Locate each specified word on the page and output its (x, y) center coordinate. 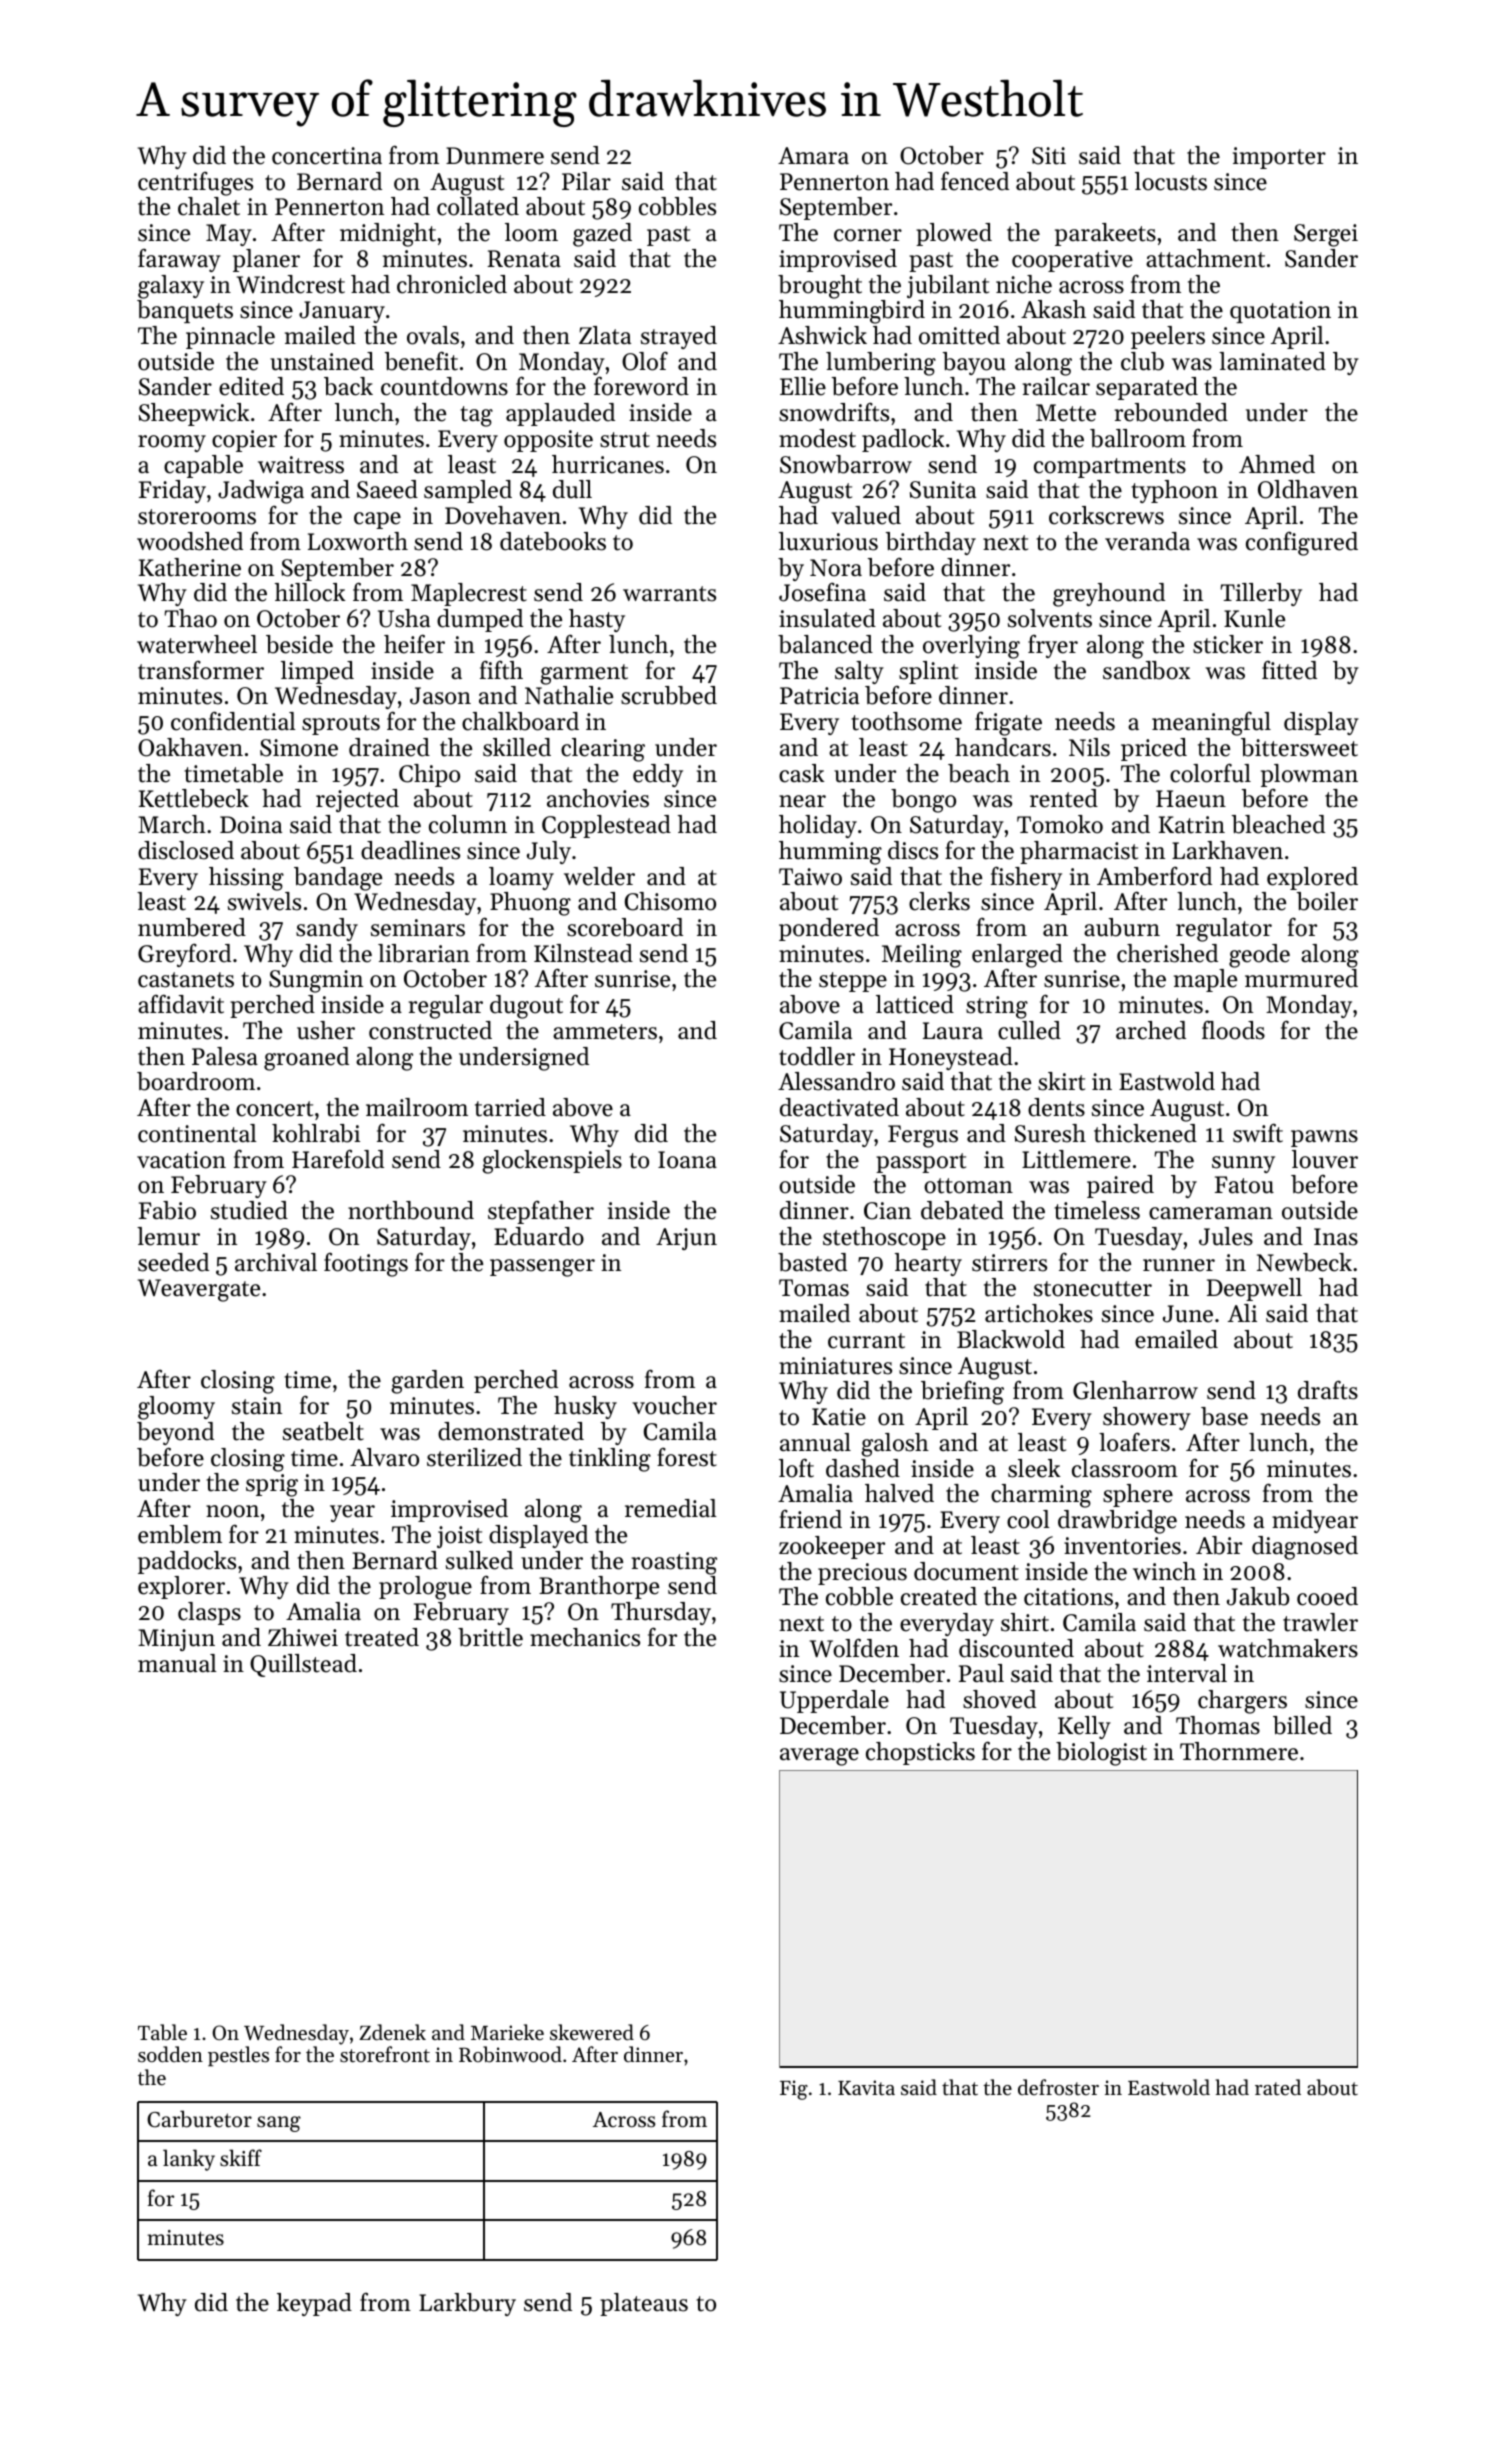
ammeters (605, 1032)
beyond (175, 1433)
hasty (597, 620)
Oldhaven (1308, 489)
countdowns (444, 386)
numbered (192, 927)
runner (1179, 1265)
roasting (674, 1563)
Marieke (507, 2032)
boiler (1327, 901)
